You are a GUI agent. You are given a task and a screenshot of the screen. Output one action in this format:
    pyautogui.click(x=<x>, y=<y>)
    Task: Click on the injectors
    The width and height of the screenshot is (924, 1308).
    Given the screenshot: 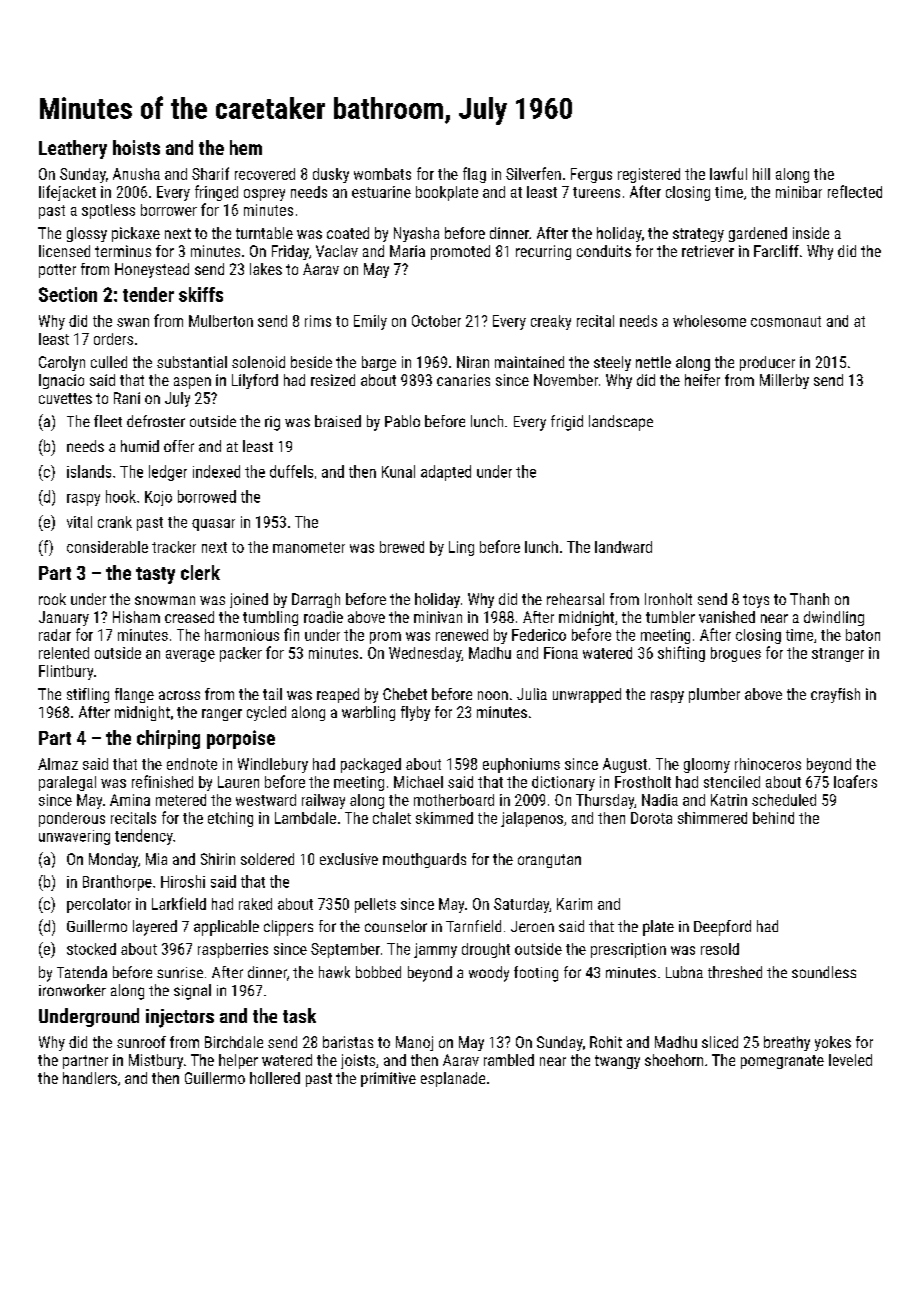 What is the action you would take?
    pyautogui.click(x=180, y=1018)
